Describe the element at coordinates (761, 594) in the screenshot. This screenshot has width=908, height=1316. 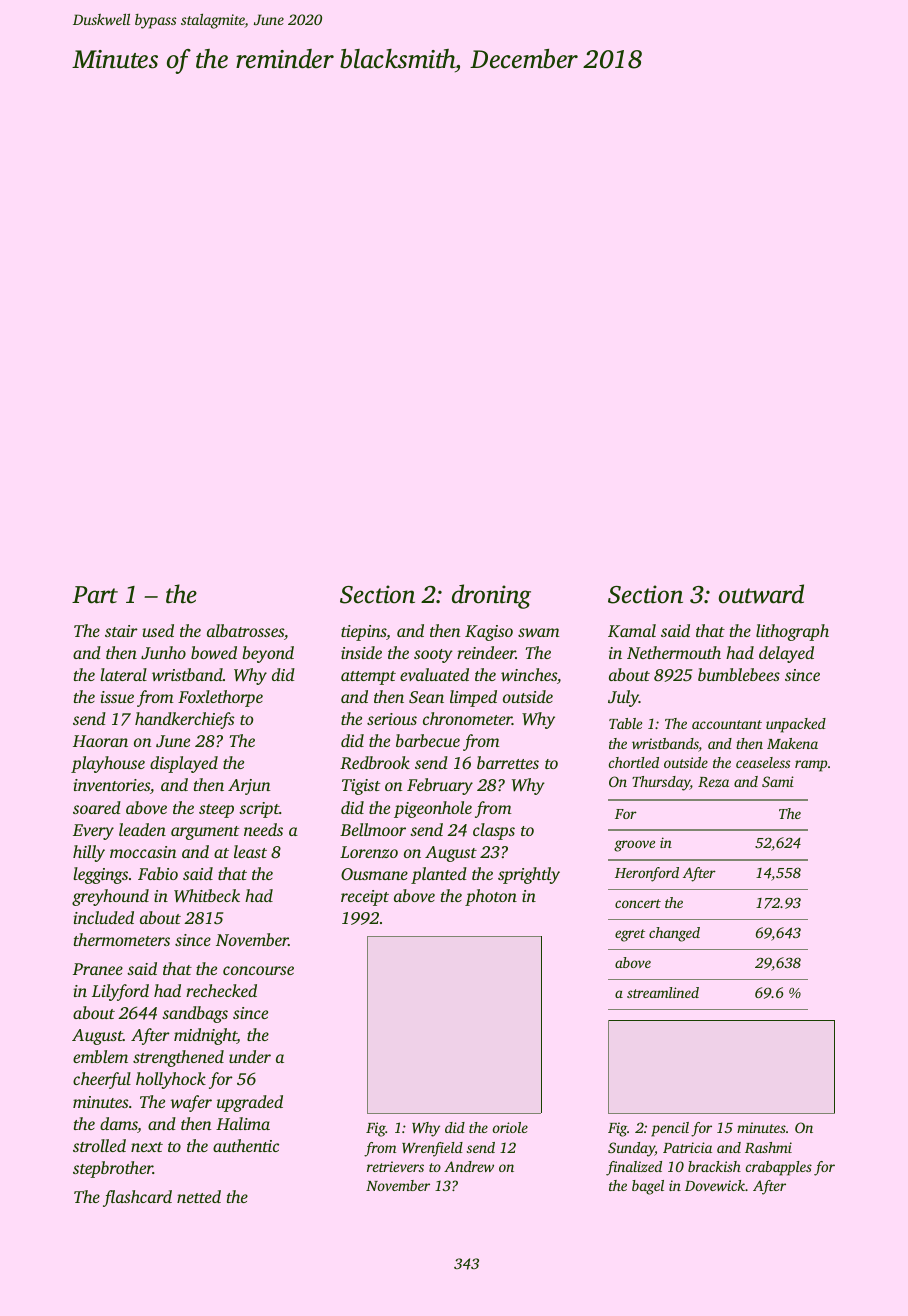
I see `outward` at that location.
